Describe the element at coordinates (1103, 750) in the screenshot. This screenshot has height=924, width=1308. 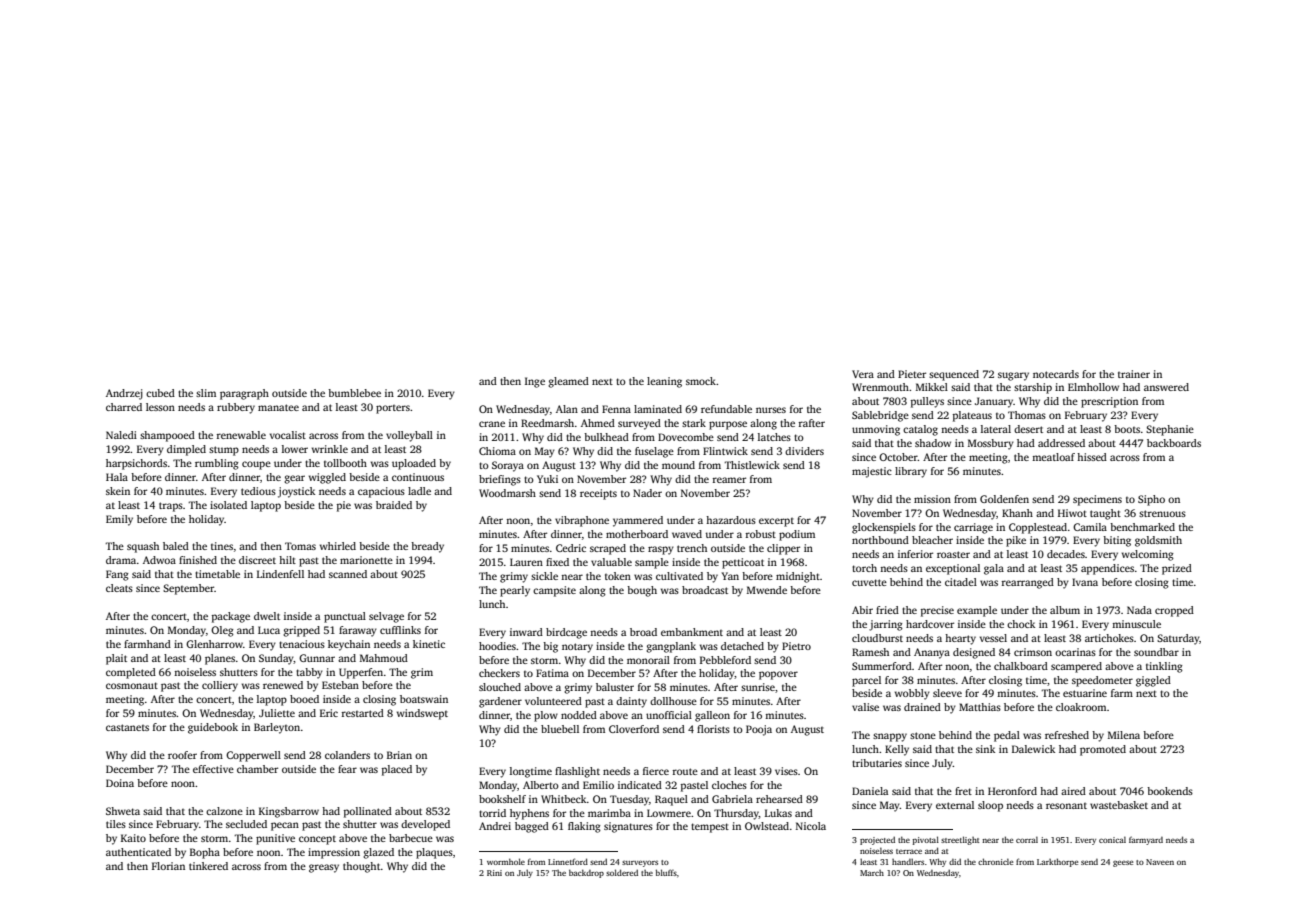
I see `promoted` at that location.
